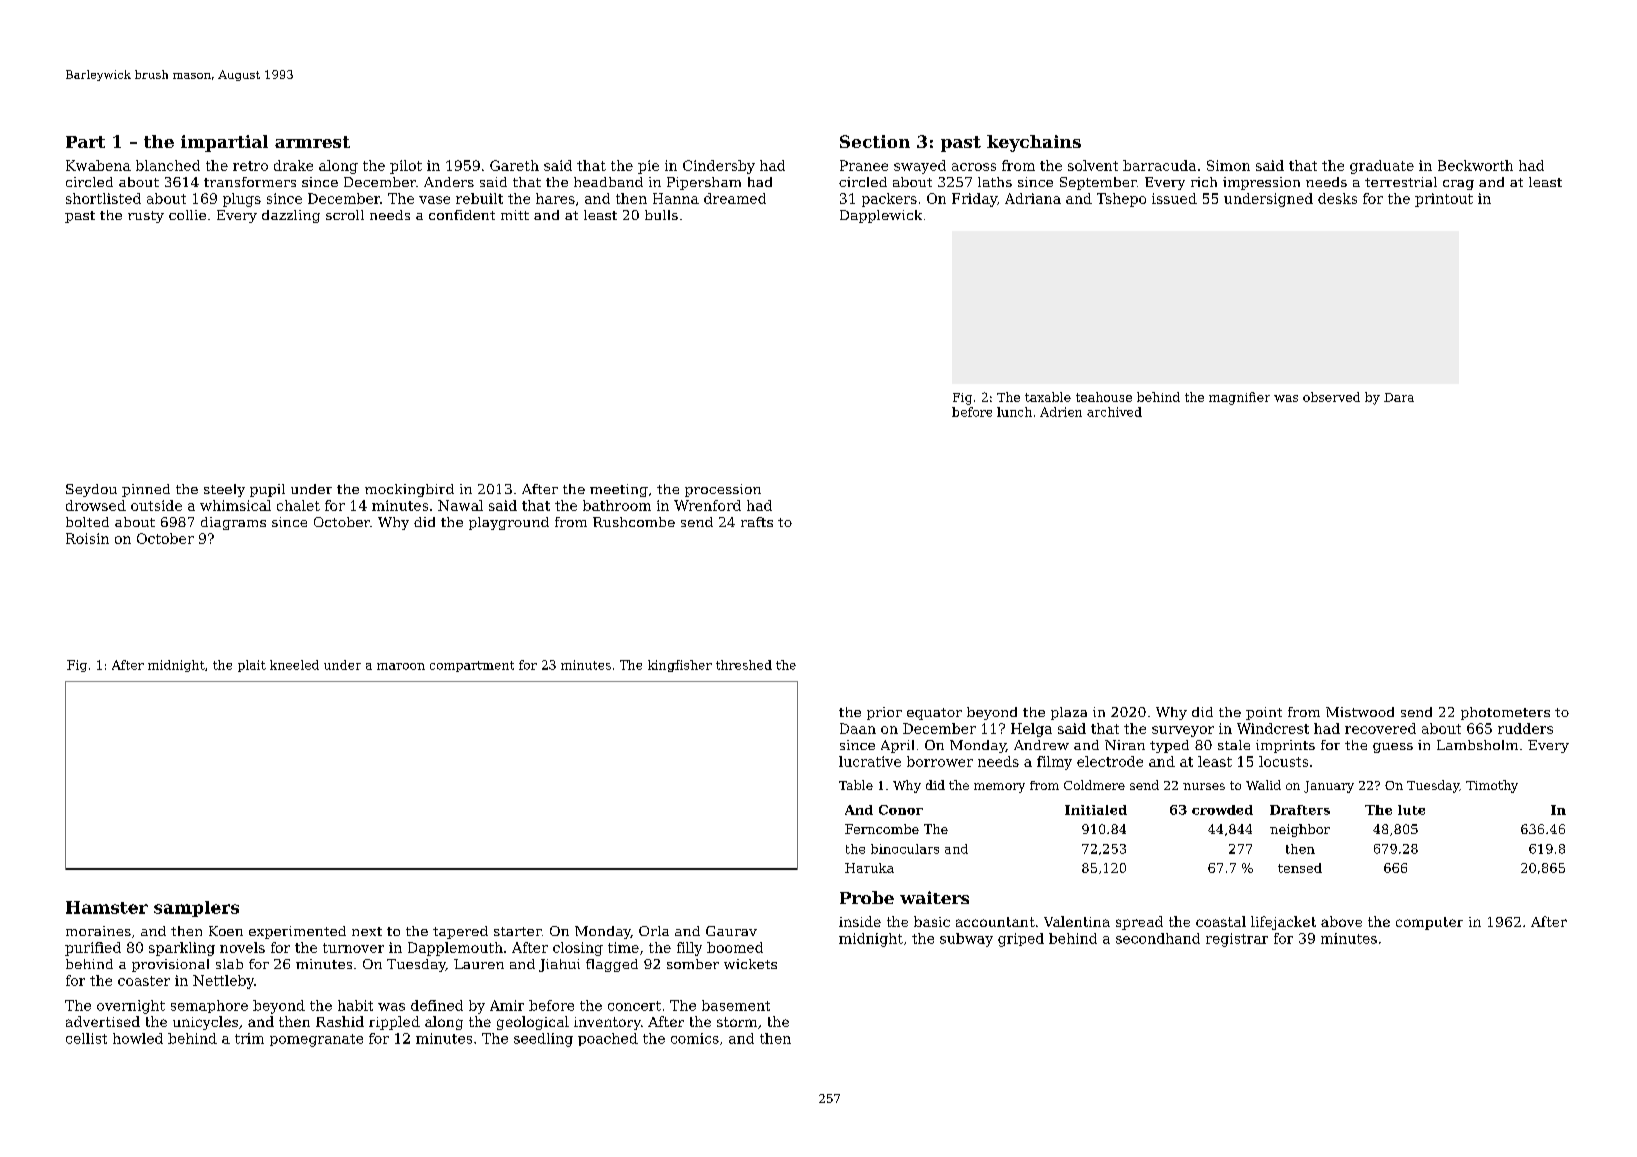  Describe the element at coordinates (757, 522) in the screenshot. I see `rafts` at that location.
